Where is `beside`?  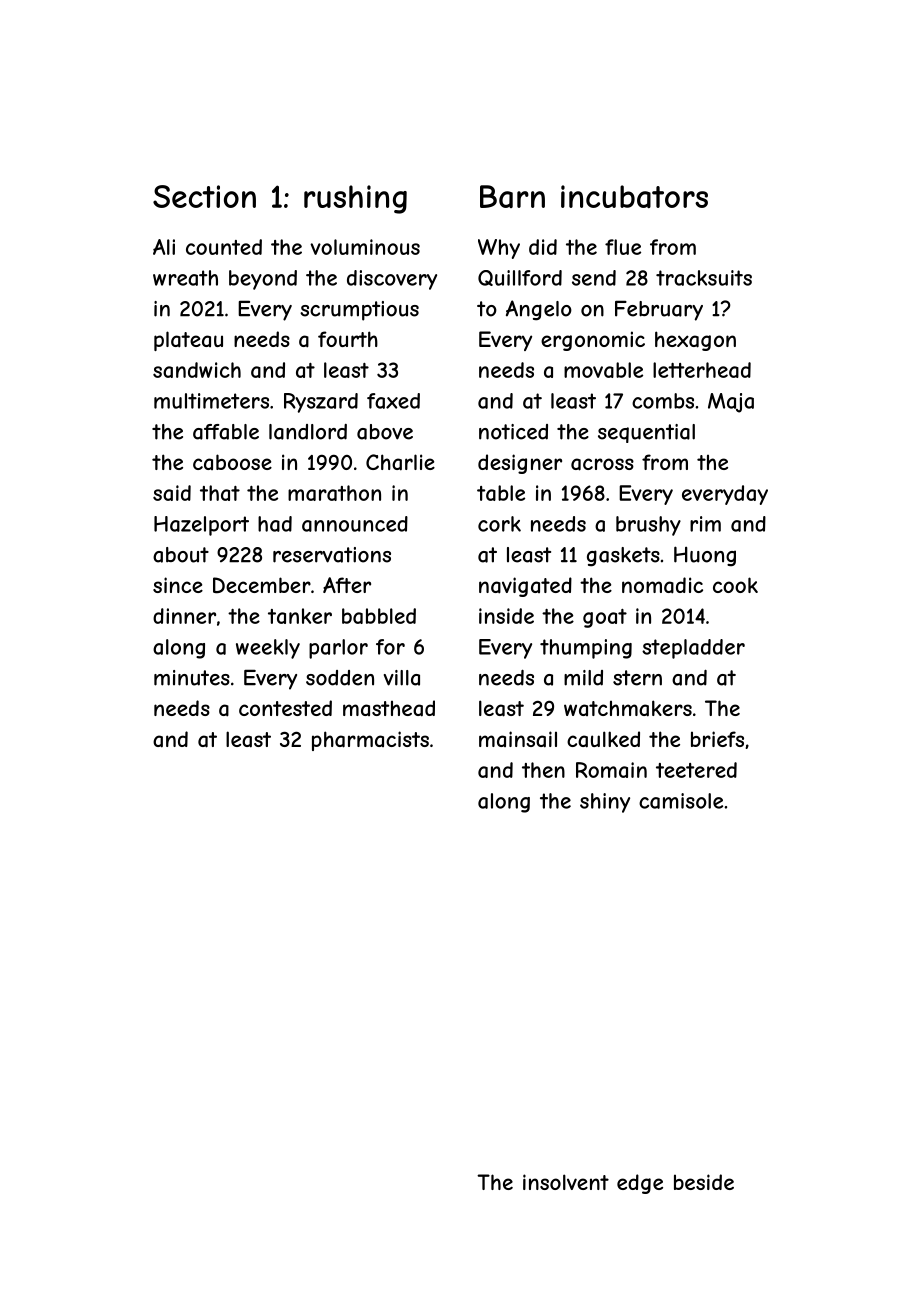 beside is located at coordinates (704, 1182).
